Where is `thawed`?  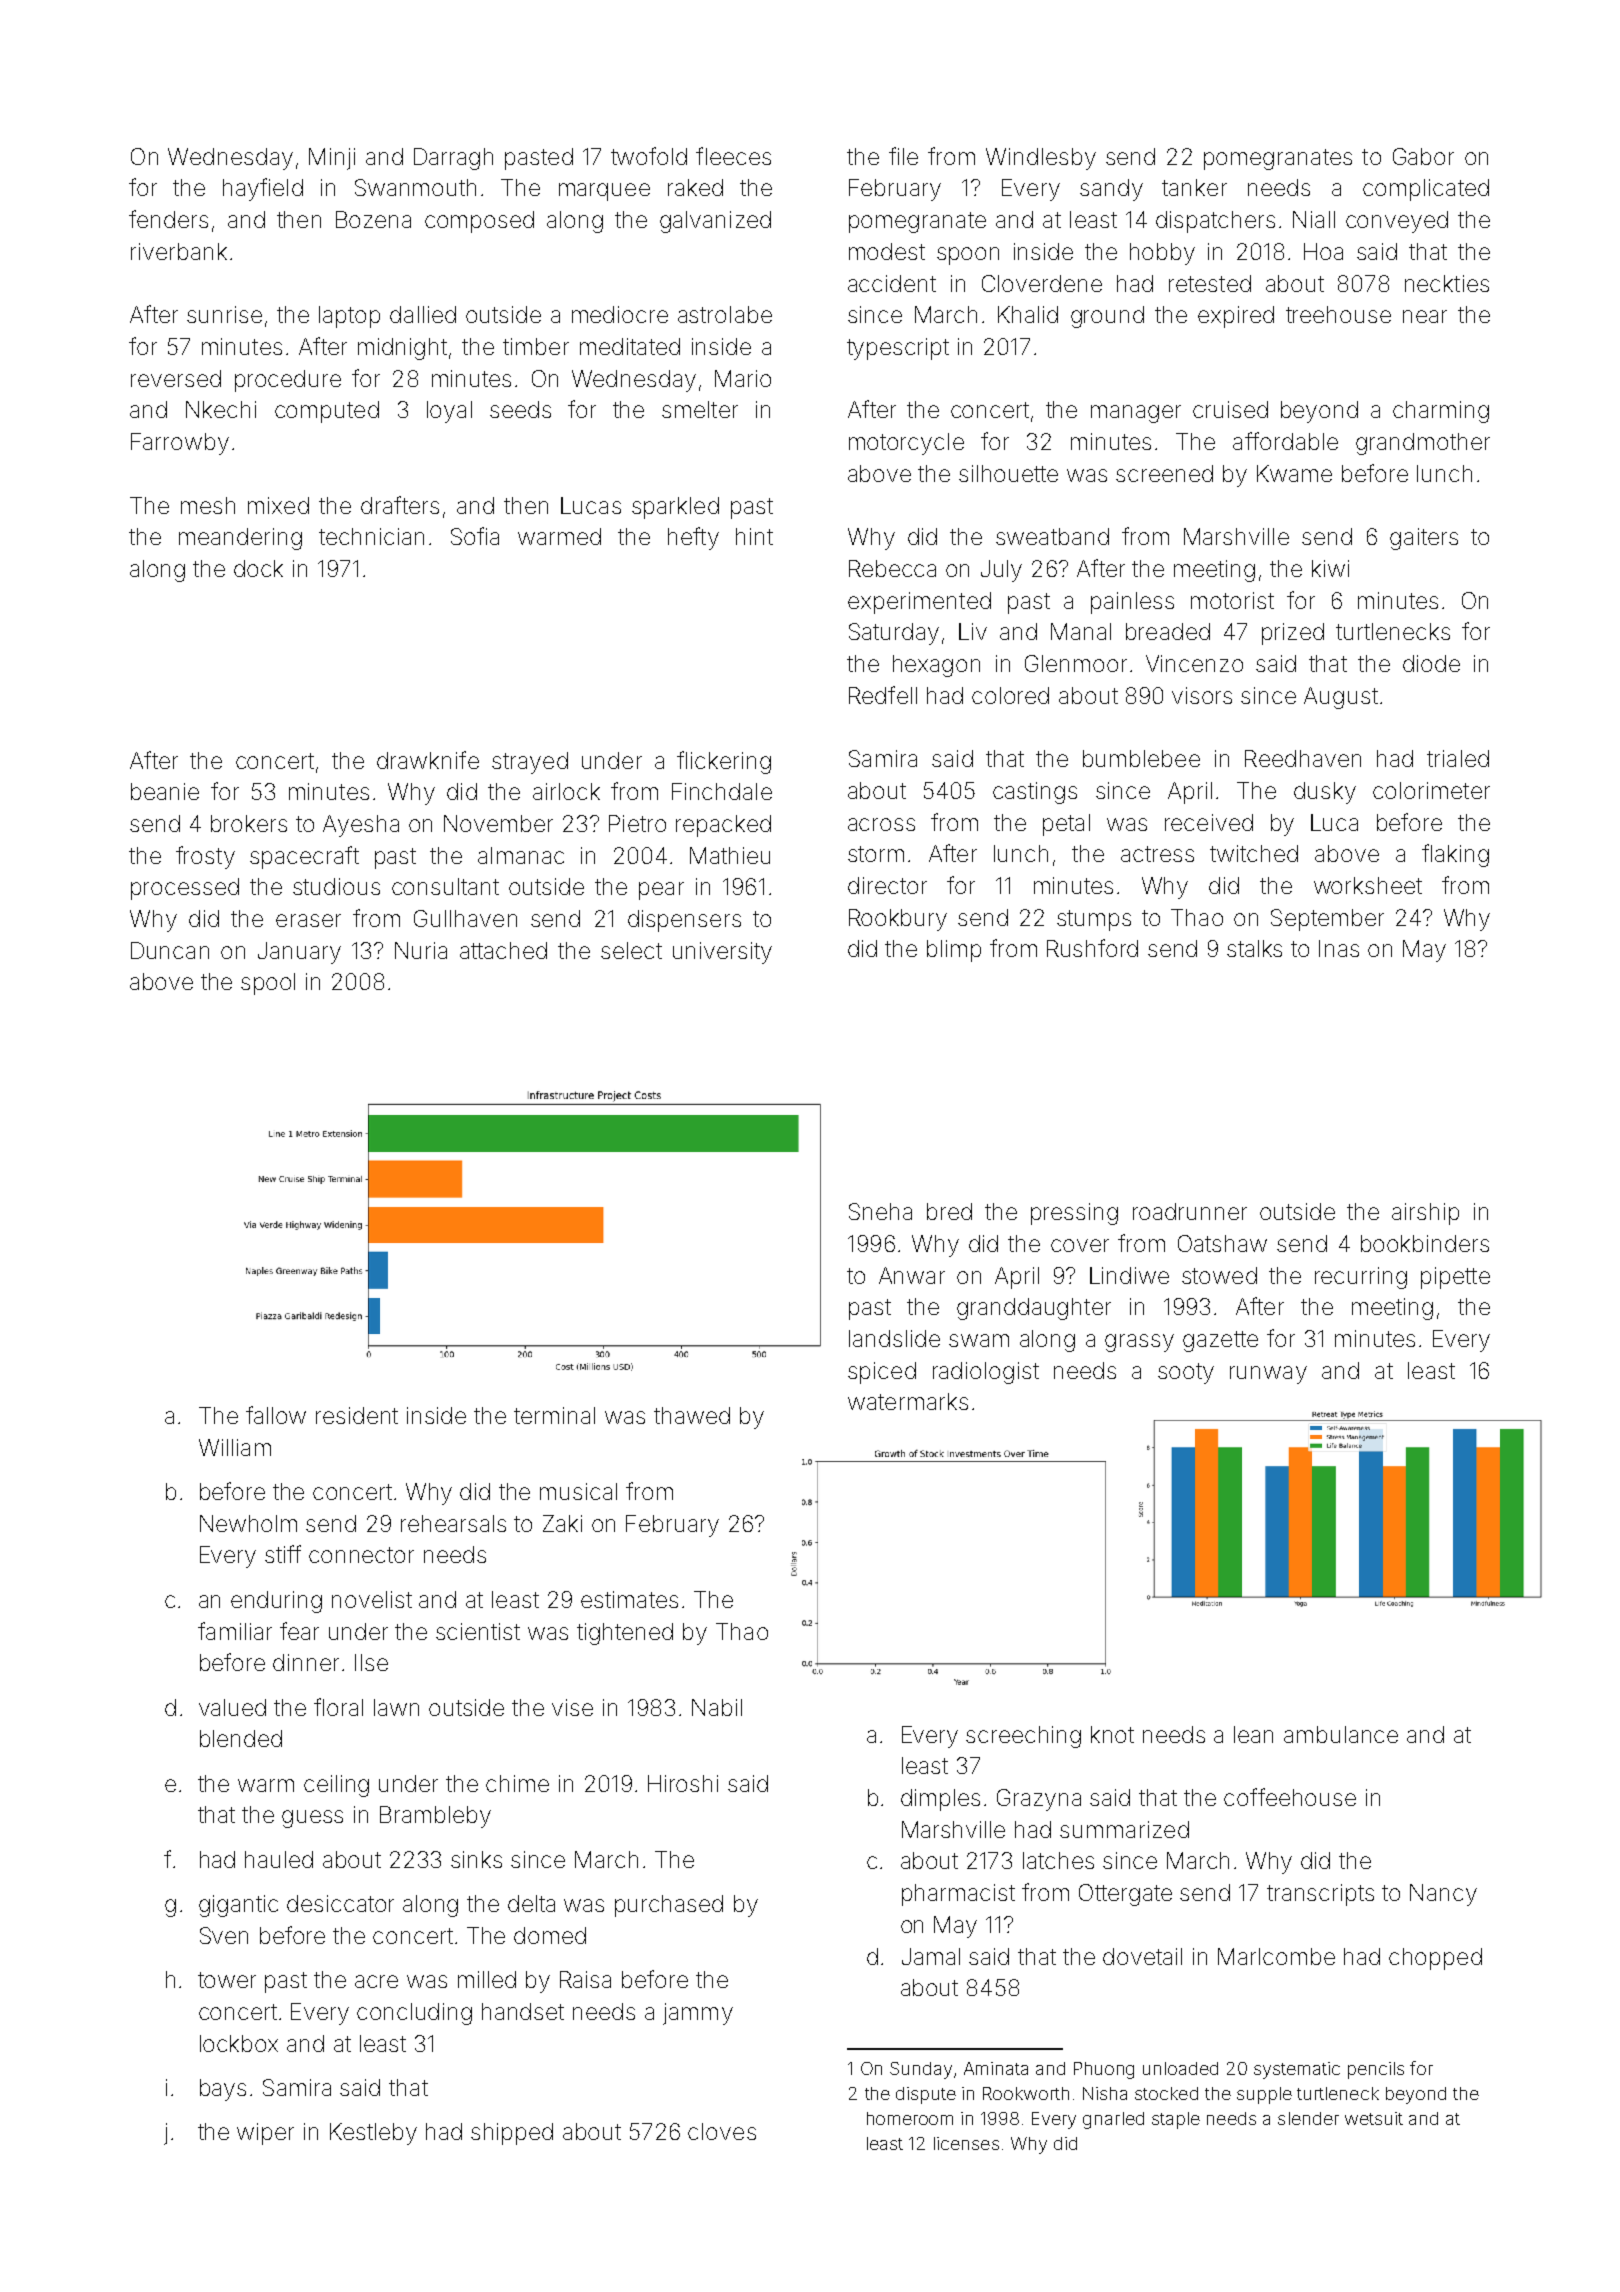
thawed is located at coordinates (692, 1415).
